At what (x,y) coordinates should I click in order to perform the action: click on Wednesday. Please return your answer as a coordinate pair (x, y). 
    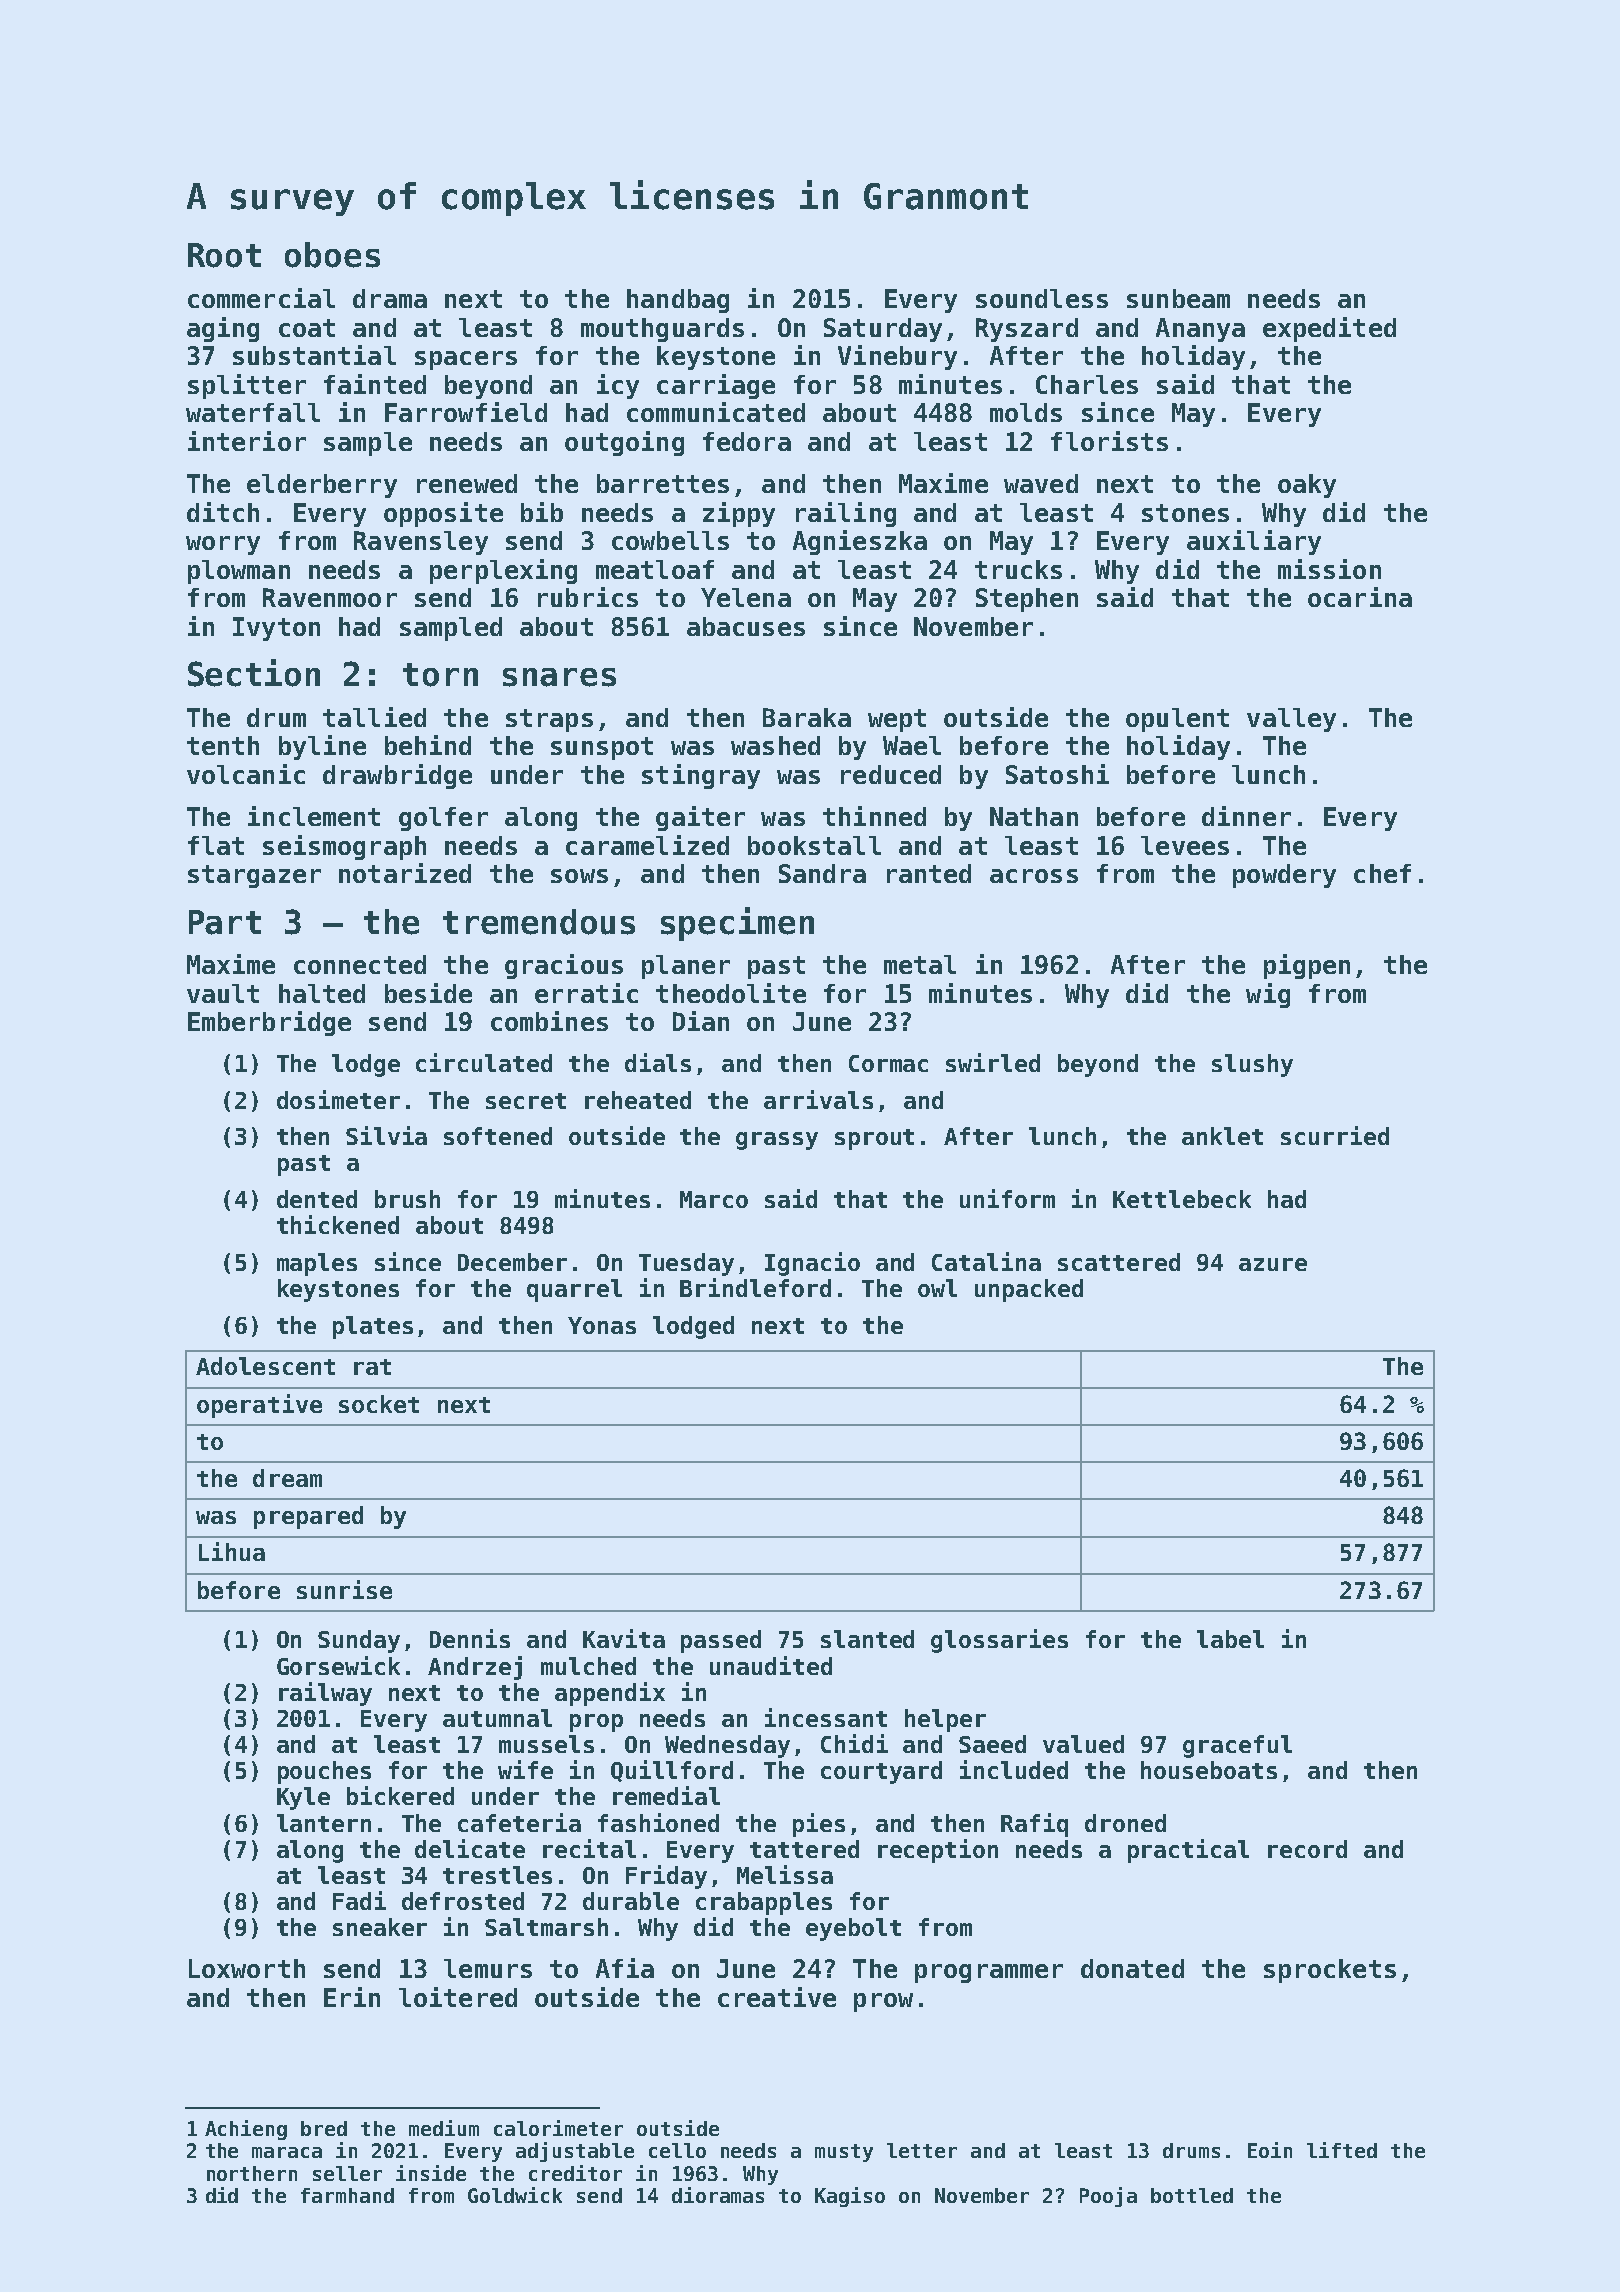
    Looking at the image, I should click on (727, 1746).
